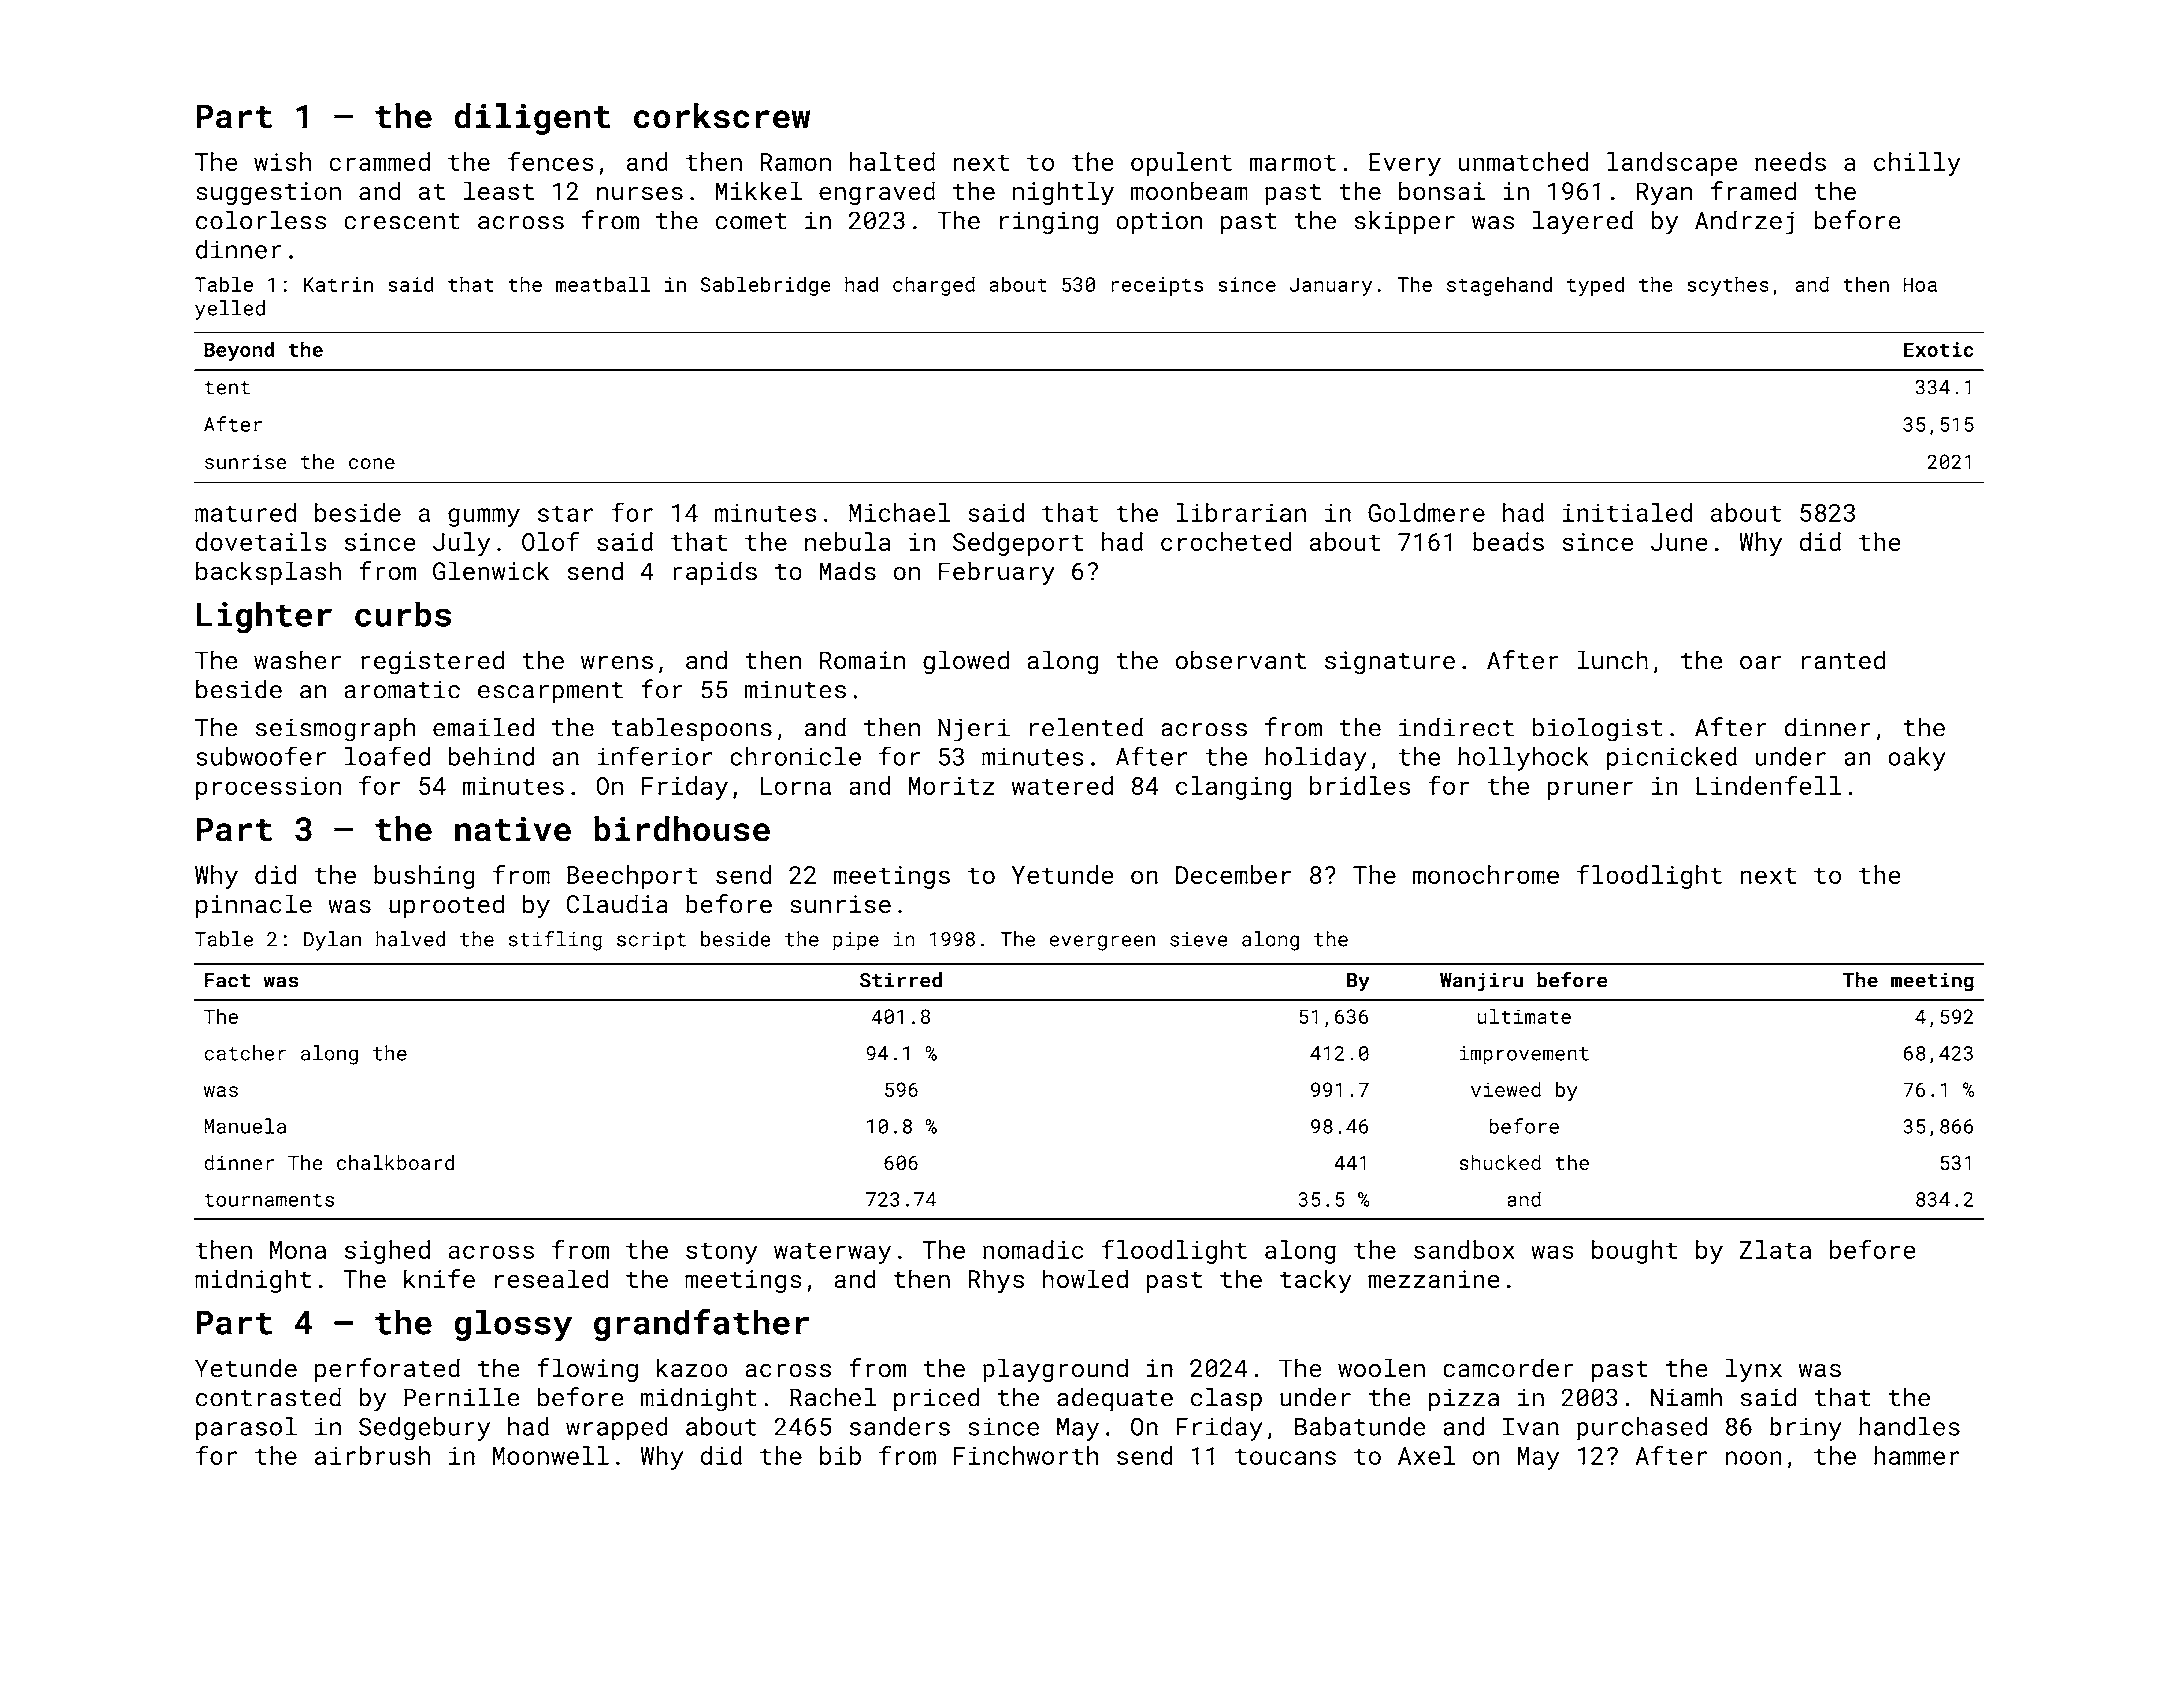  Describe the element at coordinates (379, 161) in the screenshot. I see `crammed` at that location.
